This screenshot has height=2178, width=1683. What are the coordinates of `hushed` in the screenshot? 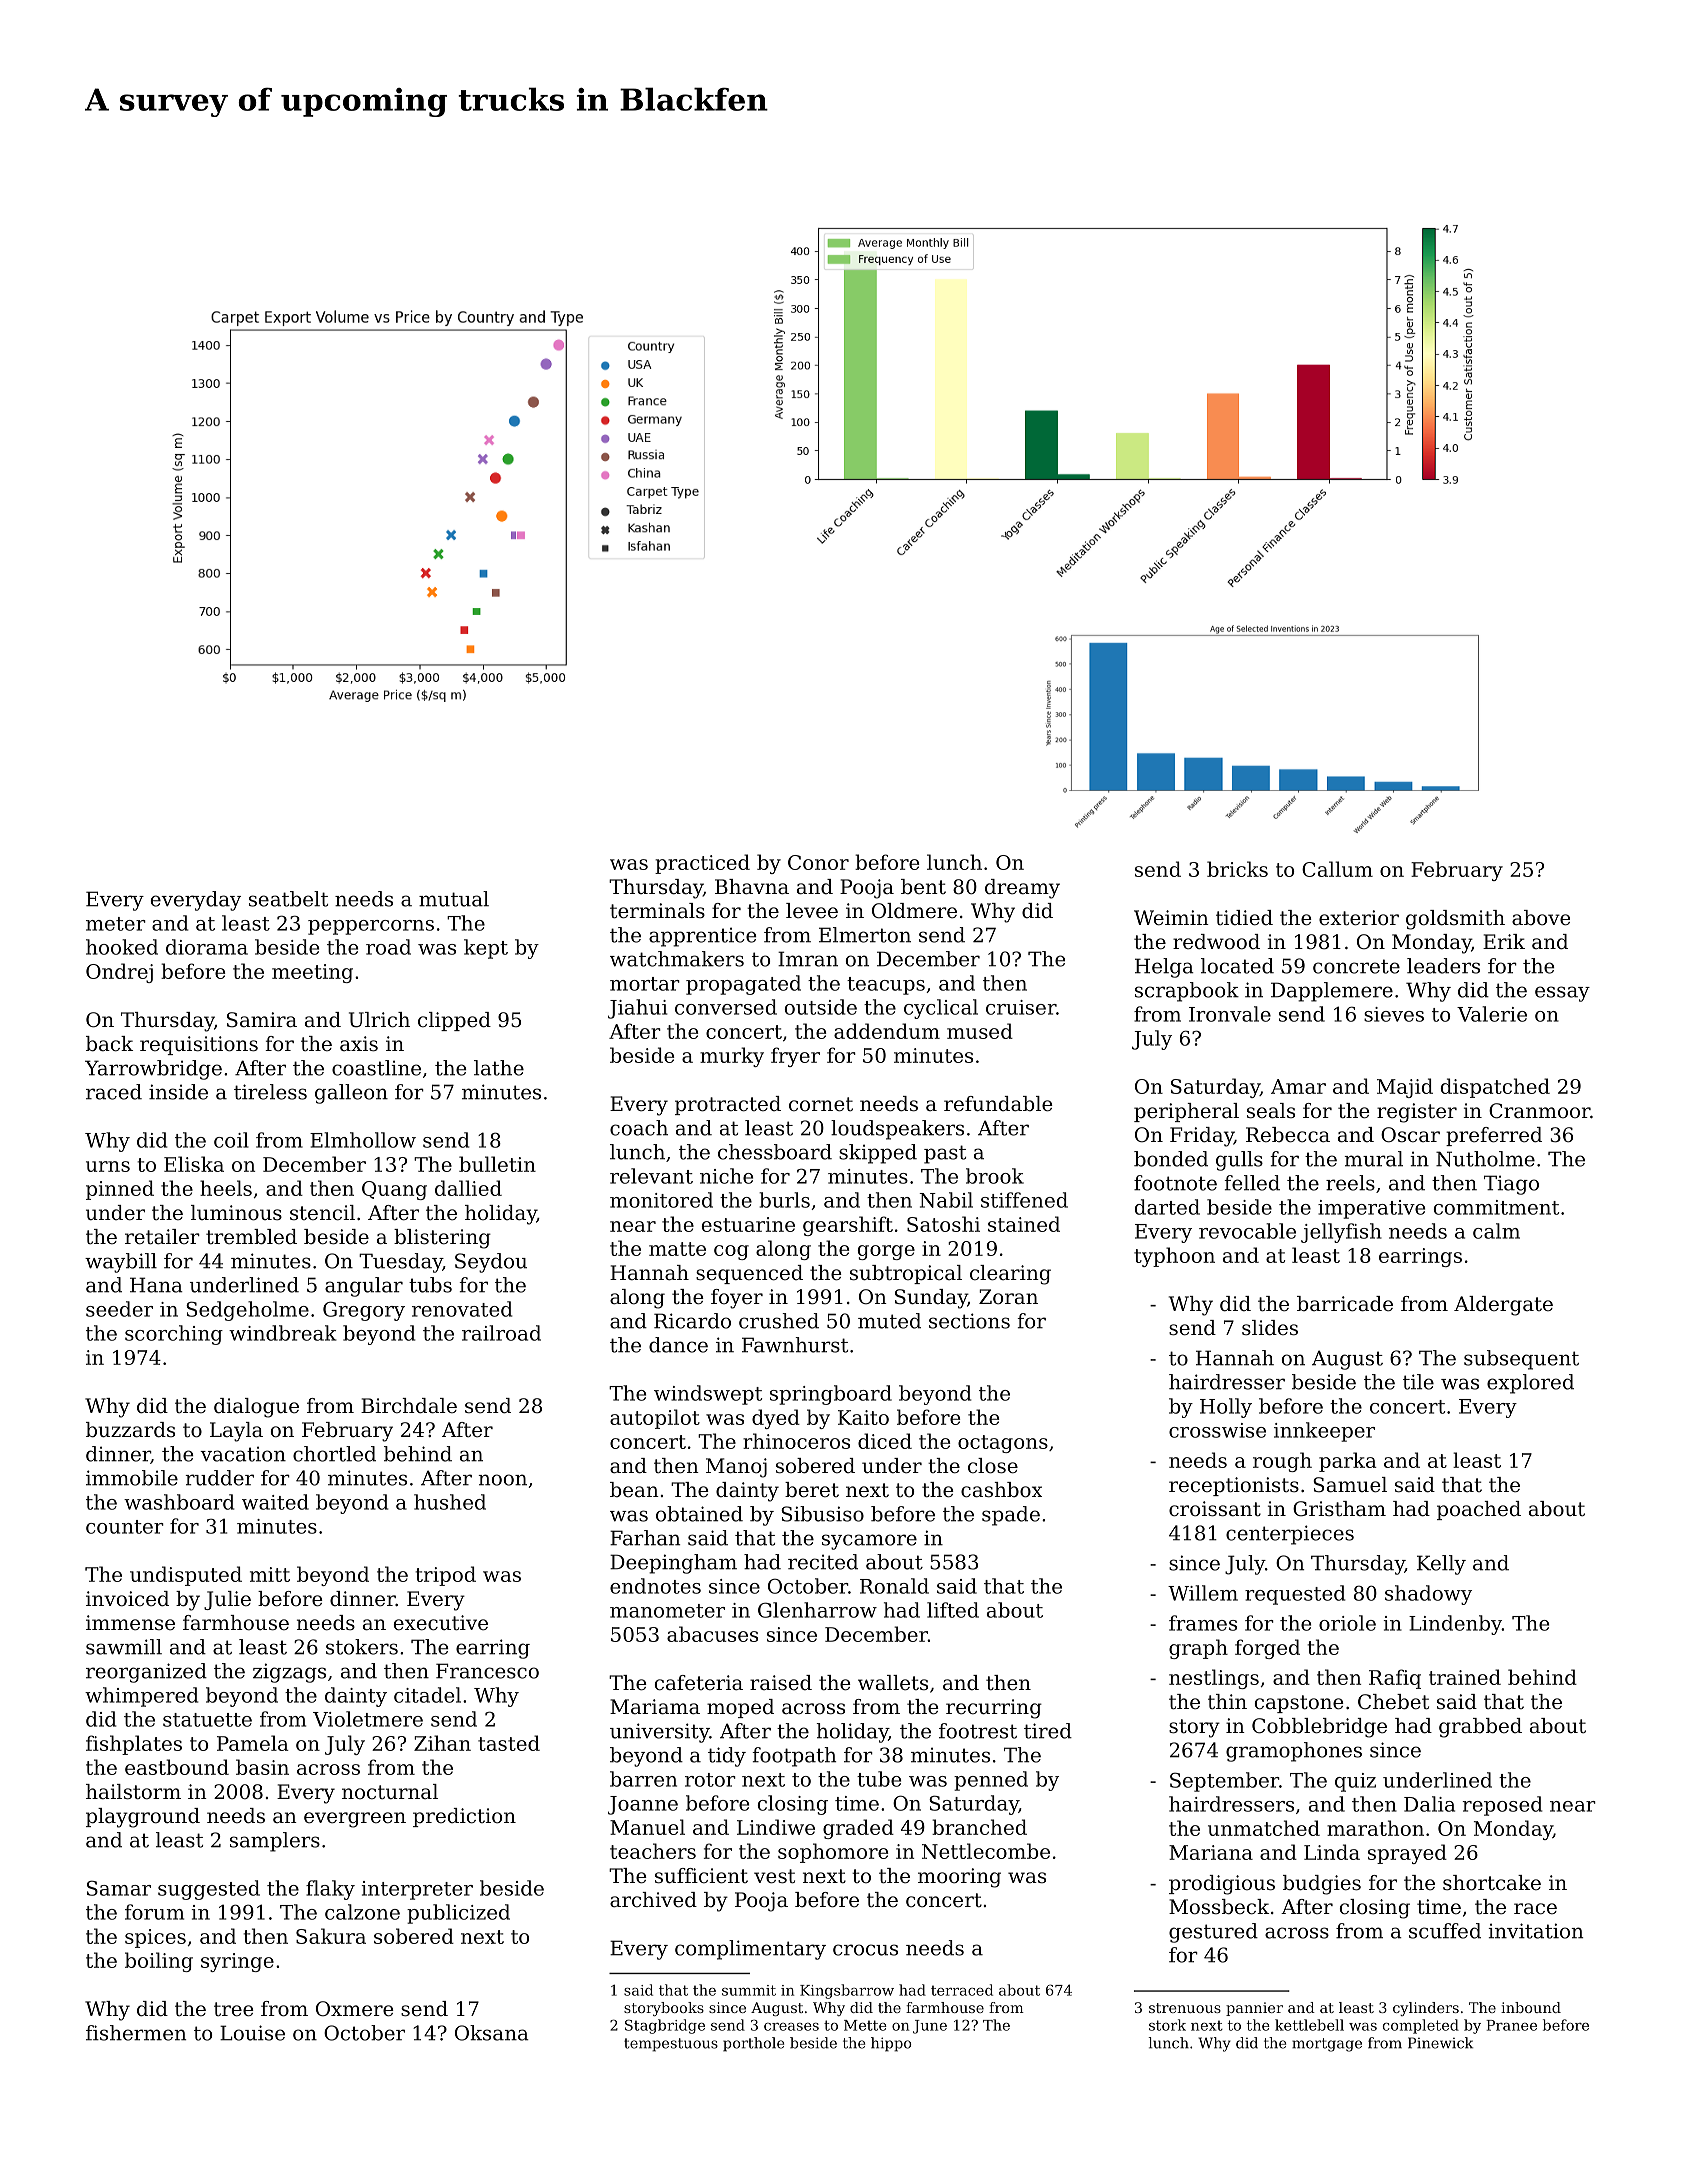 It's located at (450, 1502).
